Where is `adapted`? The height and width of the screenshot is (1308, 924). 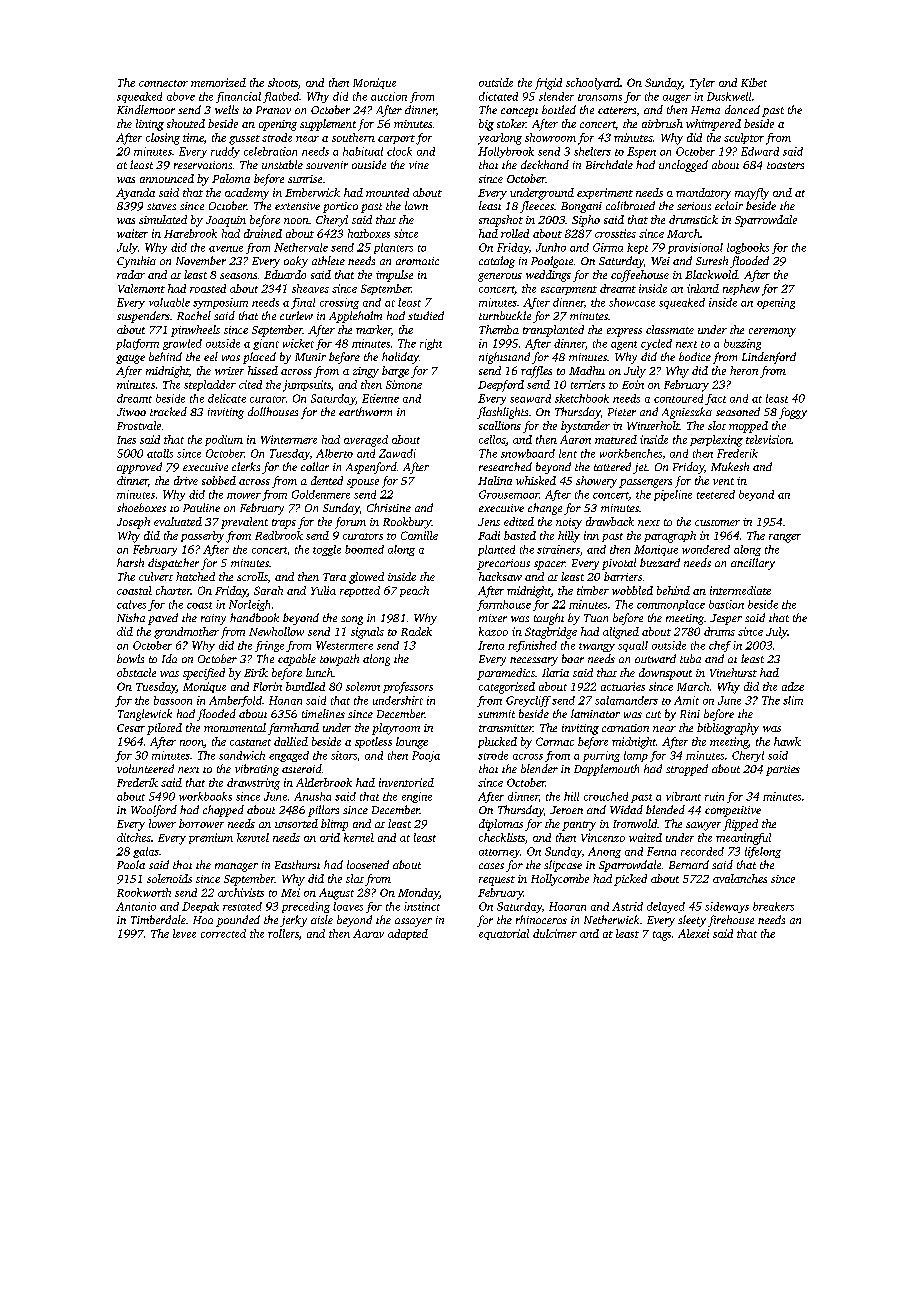 adapted is located at coordinates (408, 934).
